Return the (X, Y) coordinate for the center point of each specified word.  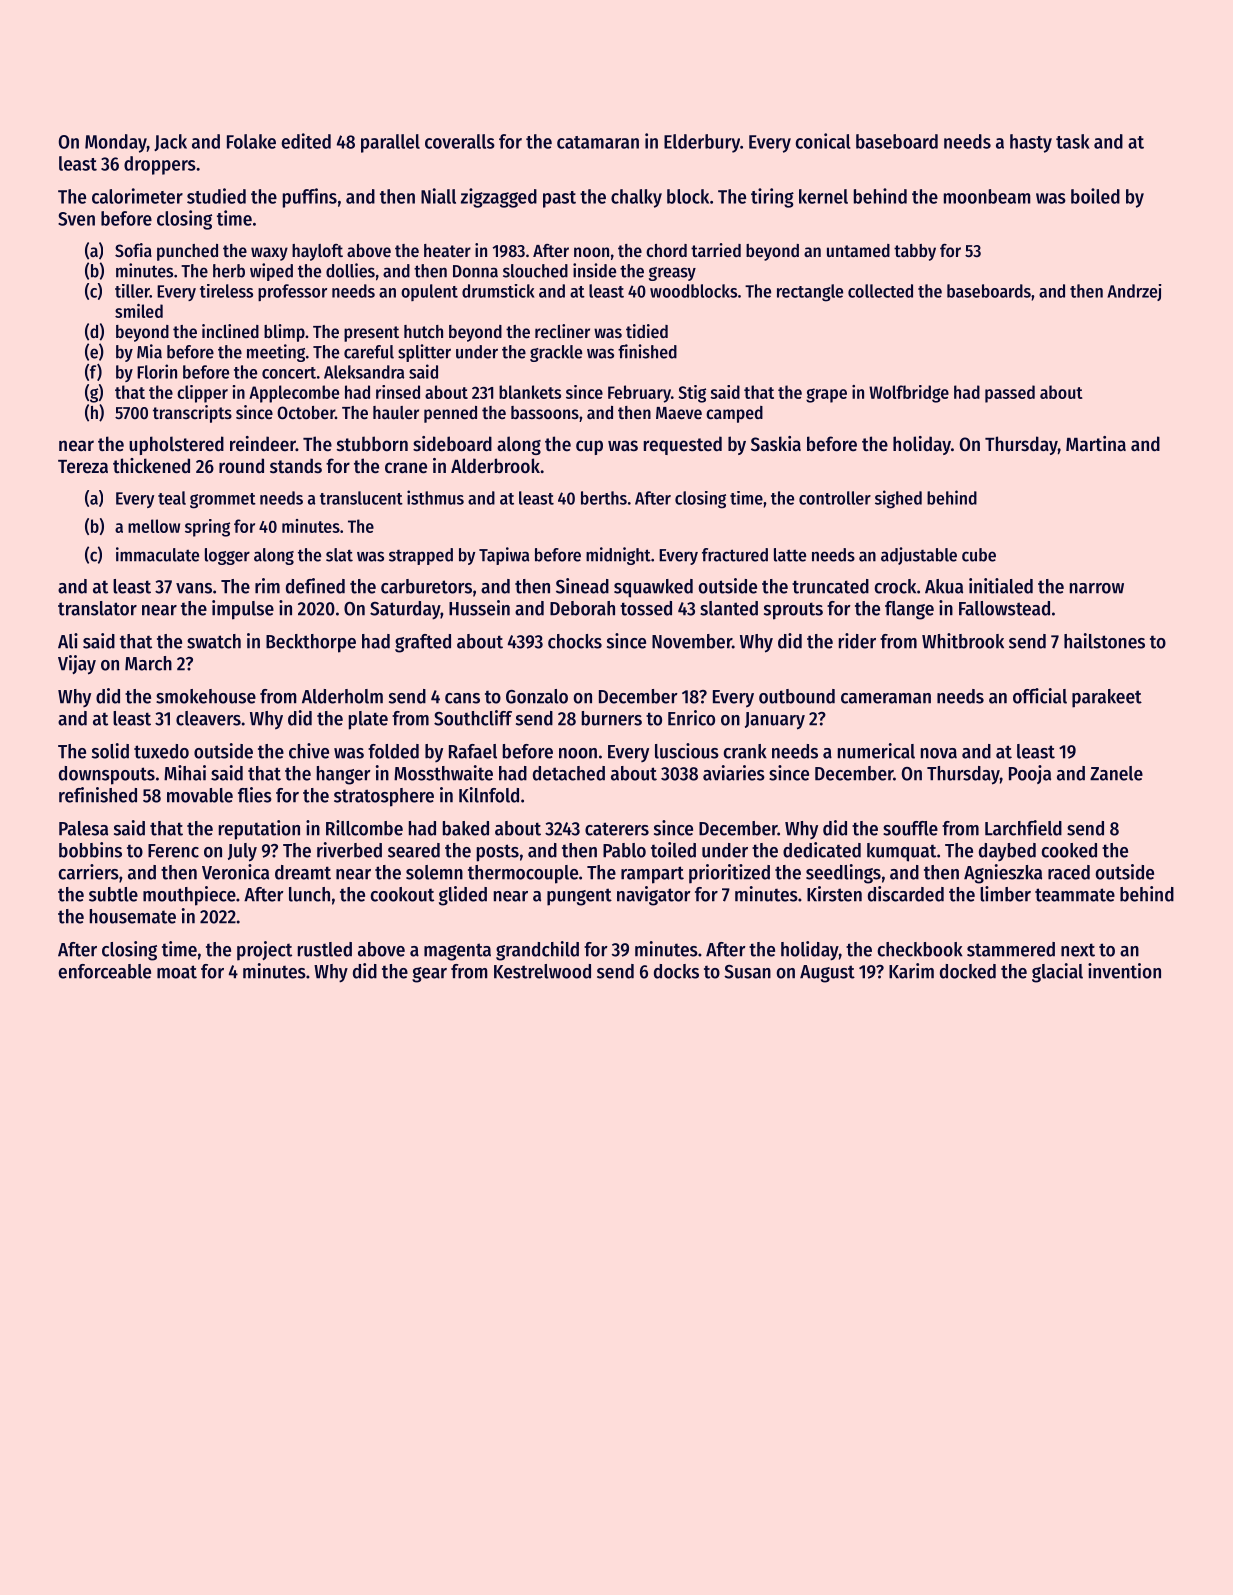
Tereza (83, 467)
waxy (269, 254)
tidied (647, 331)
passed (1010, 394)
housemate (133, 916)
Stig (692, 394)
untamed (858, 250)
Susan (747, 972)
